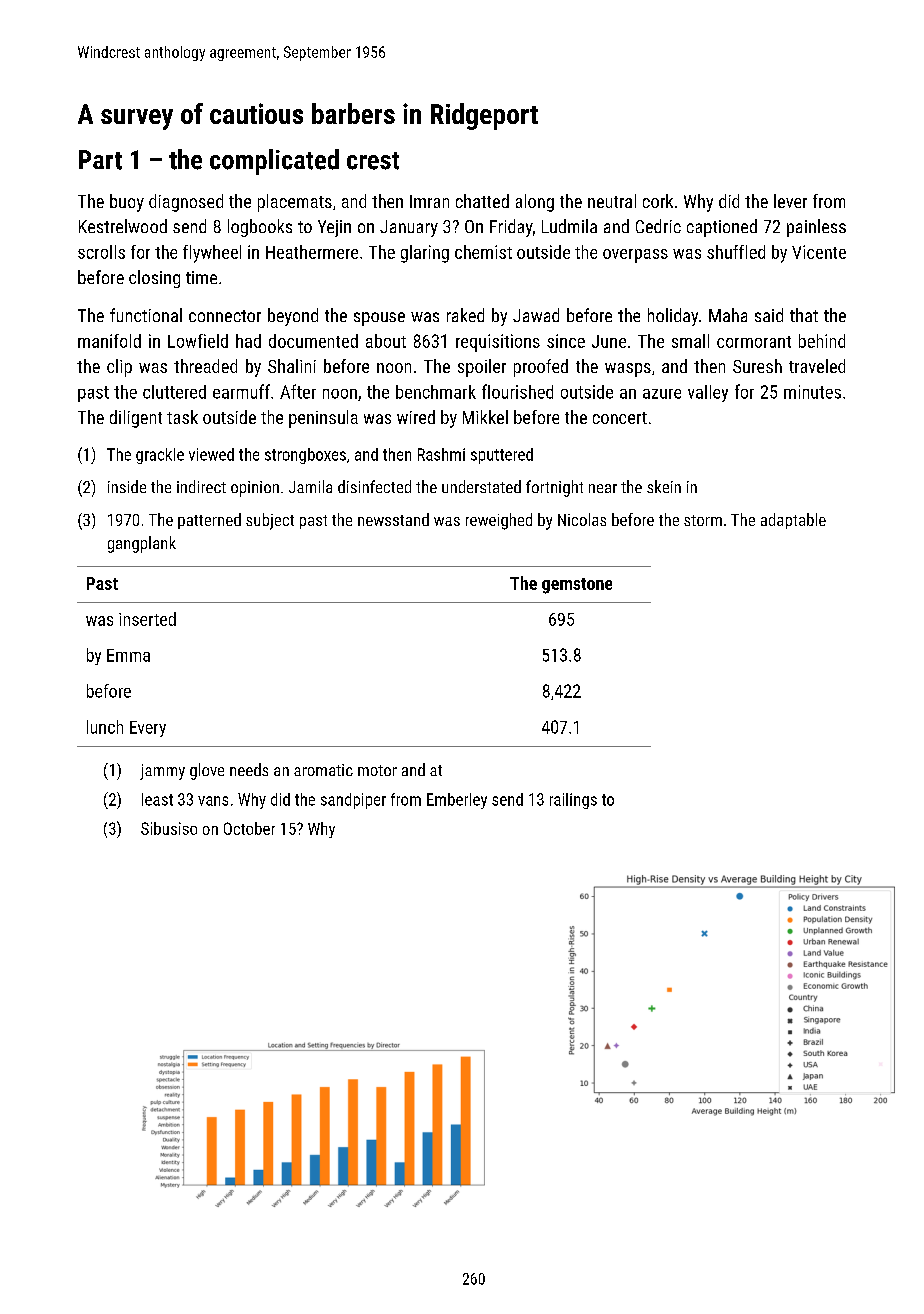 This screenshot has width=924, height=1314. Describe the element at coordinates (722, 228) in the screenshot. I see `captioned` at that location.
